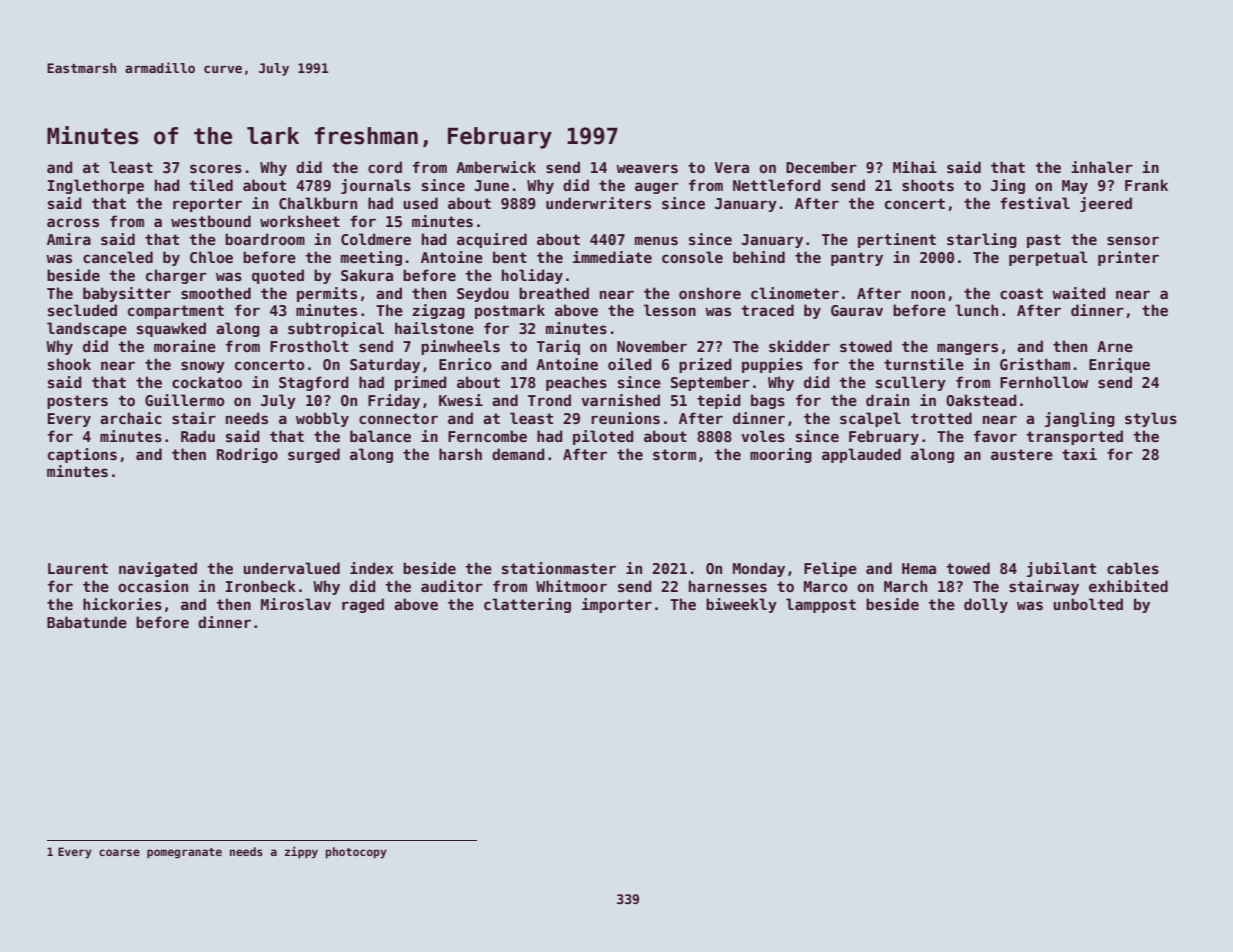 The height and width of the screenshot is (952, 1233). Describe the element at coordinates (82, 455) in the screenshot. I see `captions` at that location.
